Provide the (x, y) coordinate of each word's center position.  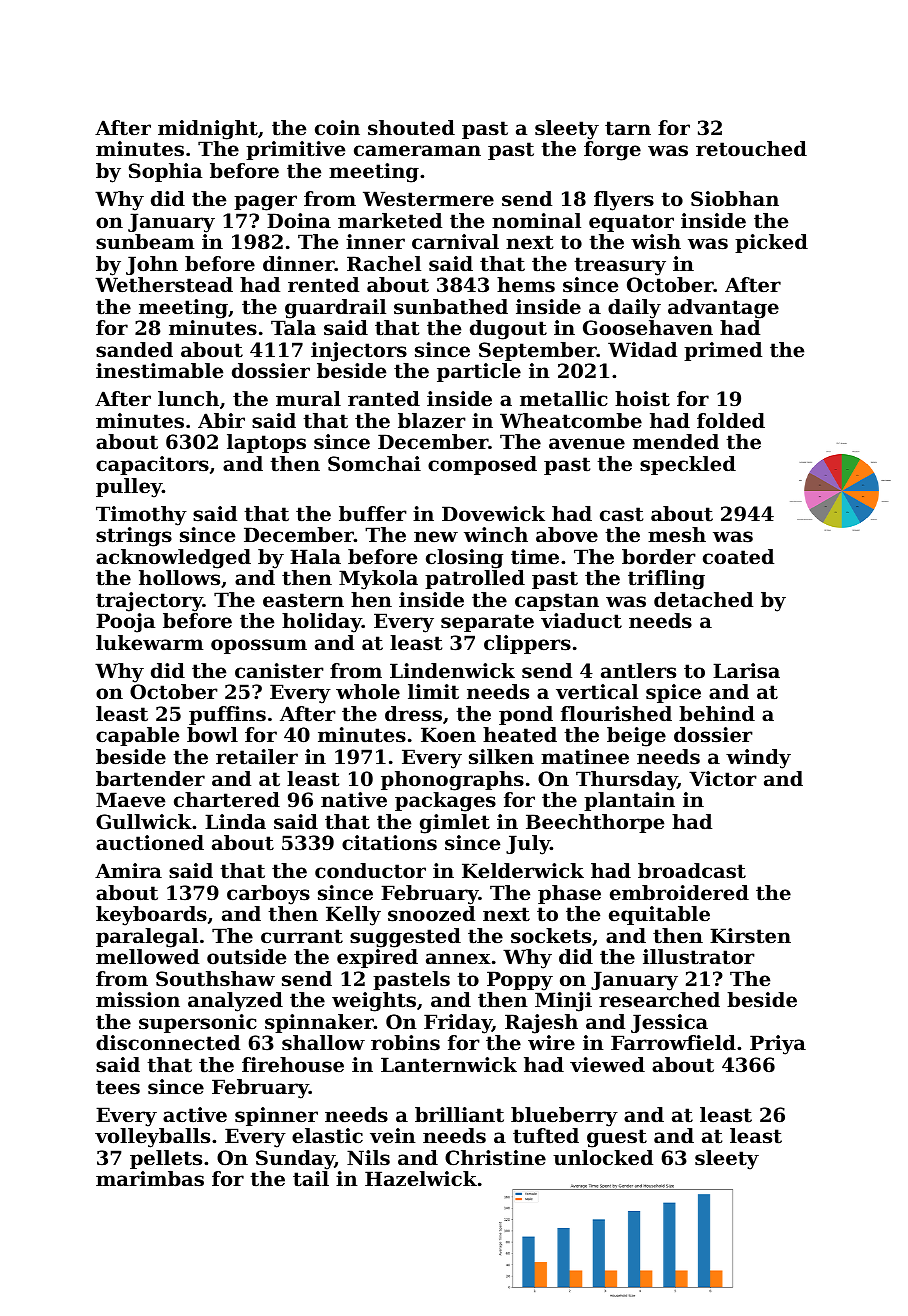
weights (374, 1002)
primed (723, 351)
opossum (259, 646)
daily (634, 309)
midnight (208, 130)
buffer (373, 514)
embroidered (679, 893)
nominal (536, 221)
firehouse (293, 1065)
